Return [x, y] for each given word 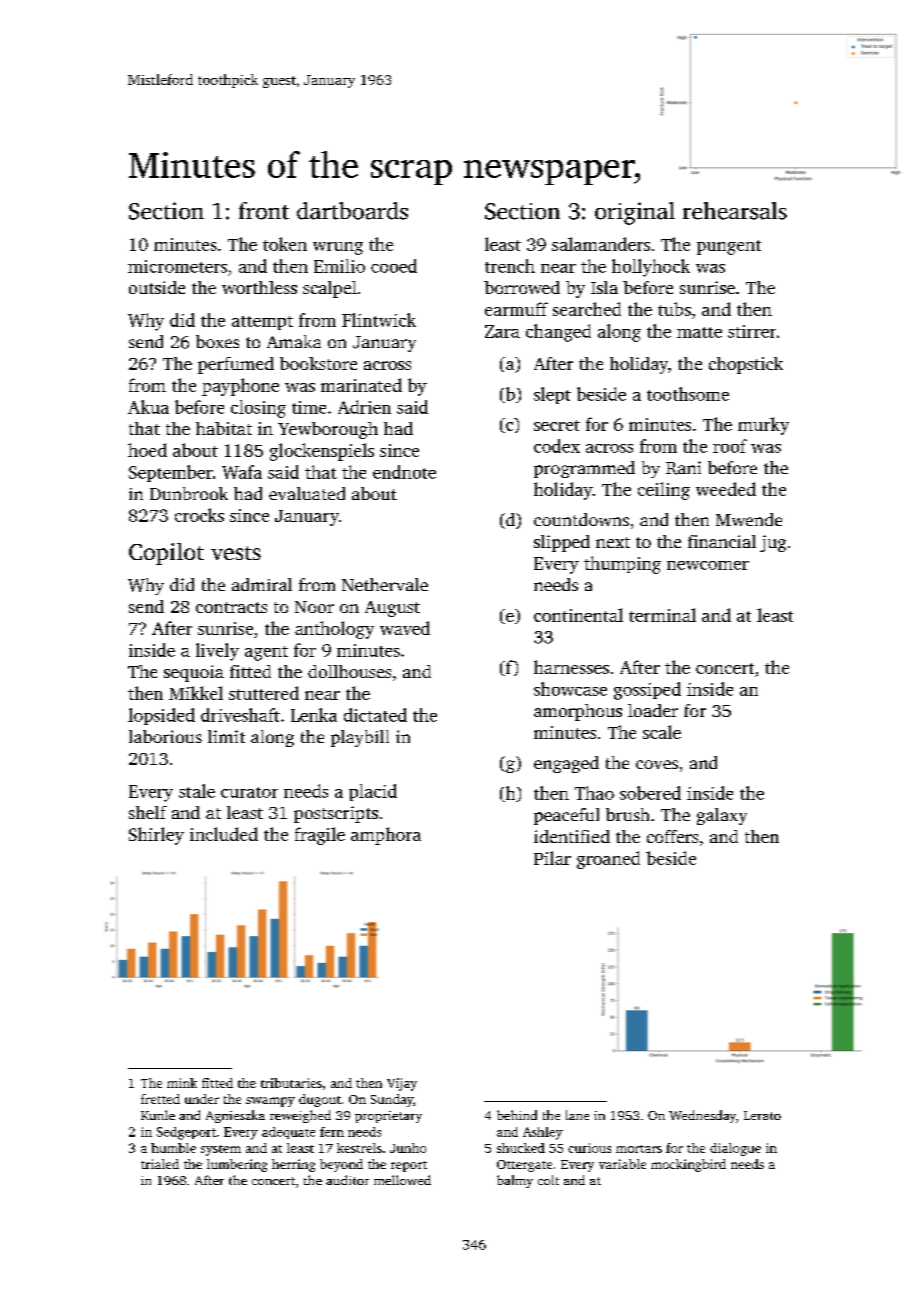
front [264, 211]
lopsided [161, 716]
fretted [160, 1099]
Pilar [552, 858]
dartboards [352, 211]
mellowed [402, 1180]
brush [627, 814]
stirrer [752, 331]
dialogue [735, 1149]
